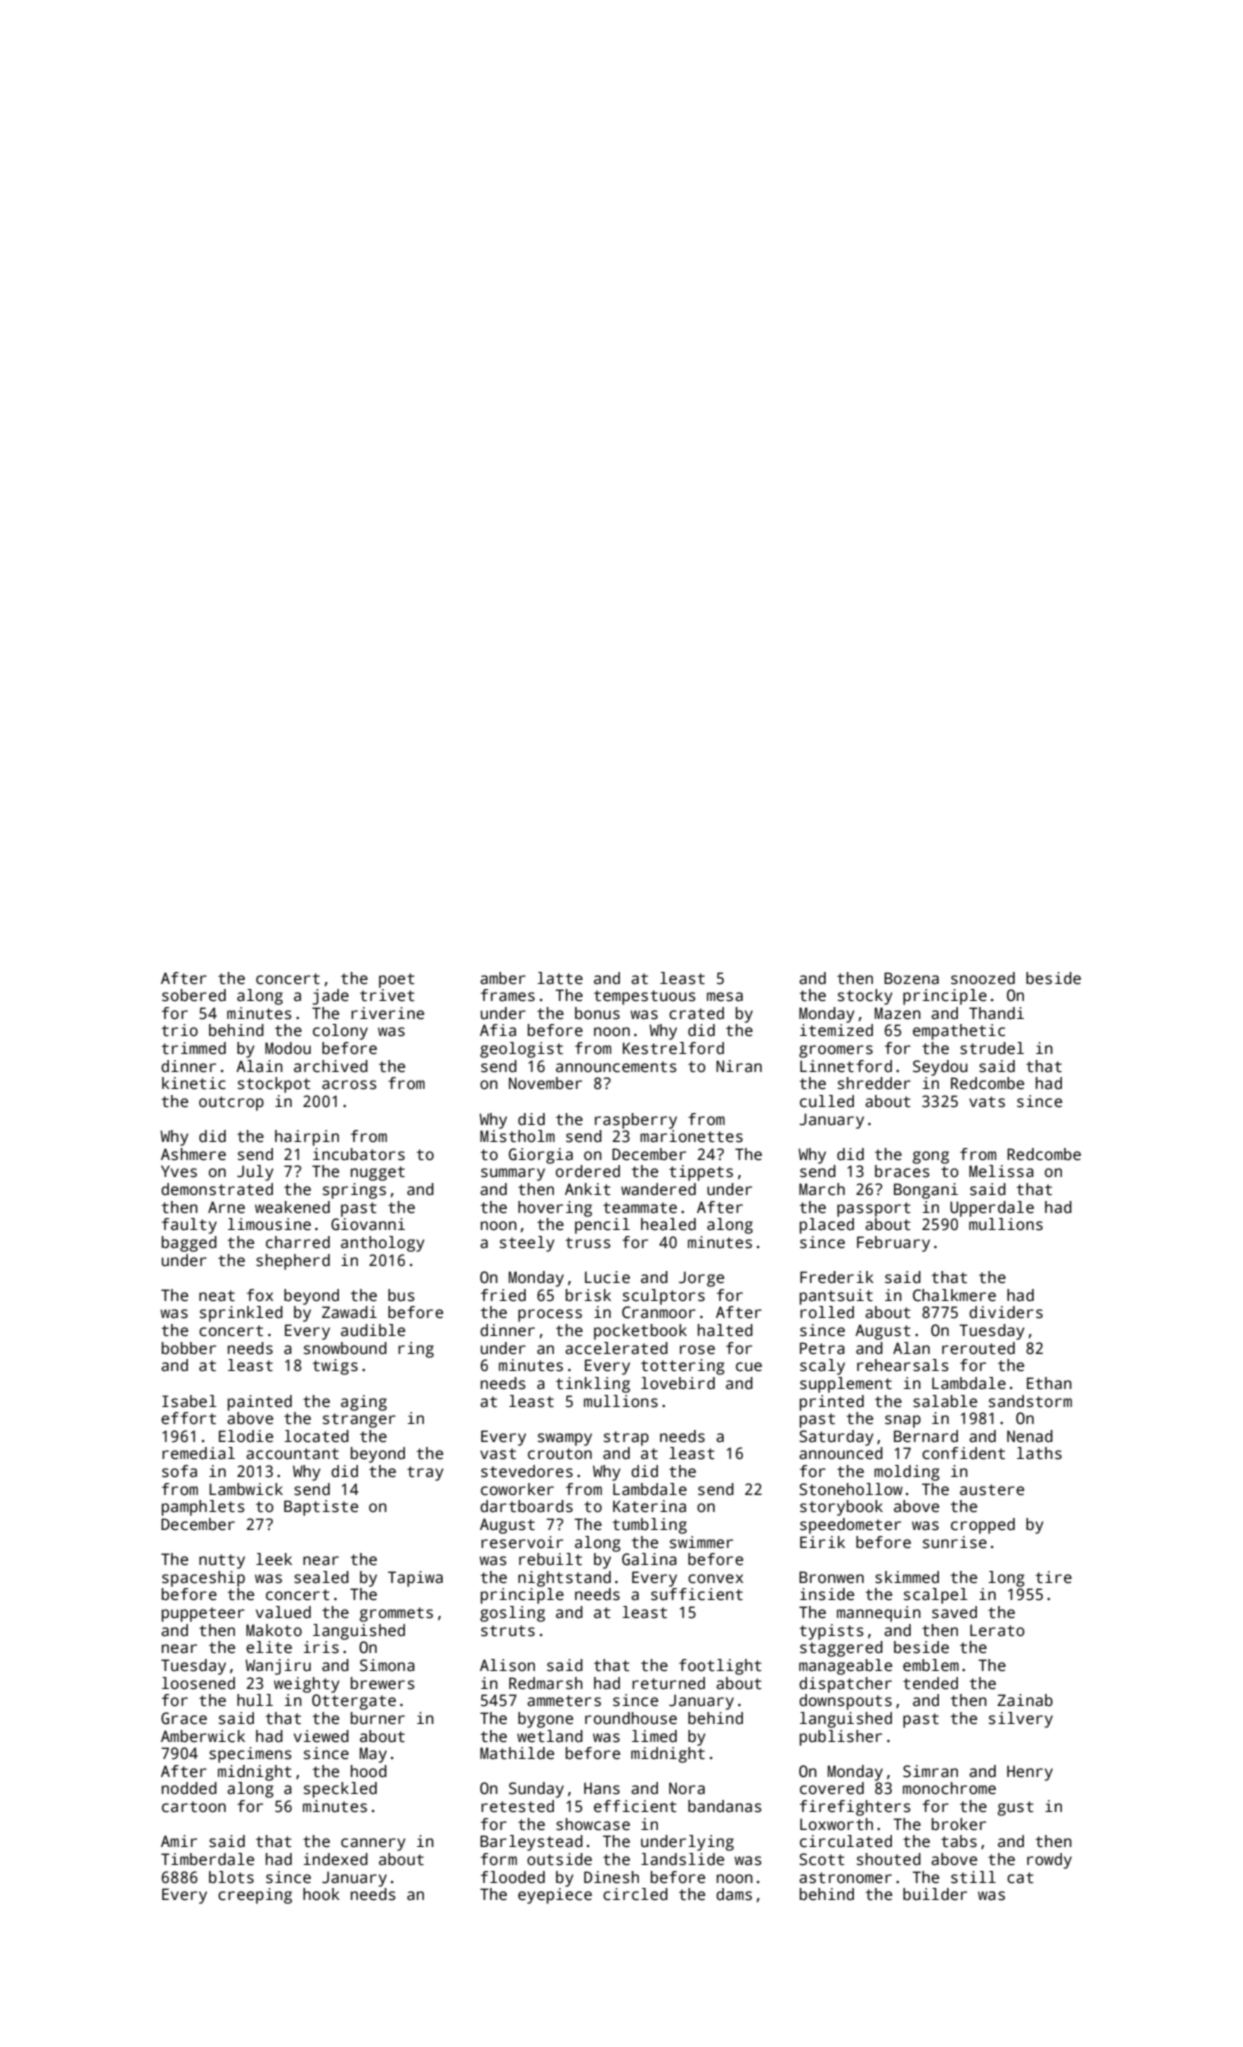 This screenshot has width=1243, height=2047. What do you see at coordinates (1006, 1312) in the screenshot?
I see `dividers` at bounding box center [1006, 1312].
